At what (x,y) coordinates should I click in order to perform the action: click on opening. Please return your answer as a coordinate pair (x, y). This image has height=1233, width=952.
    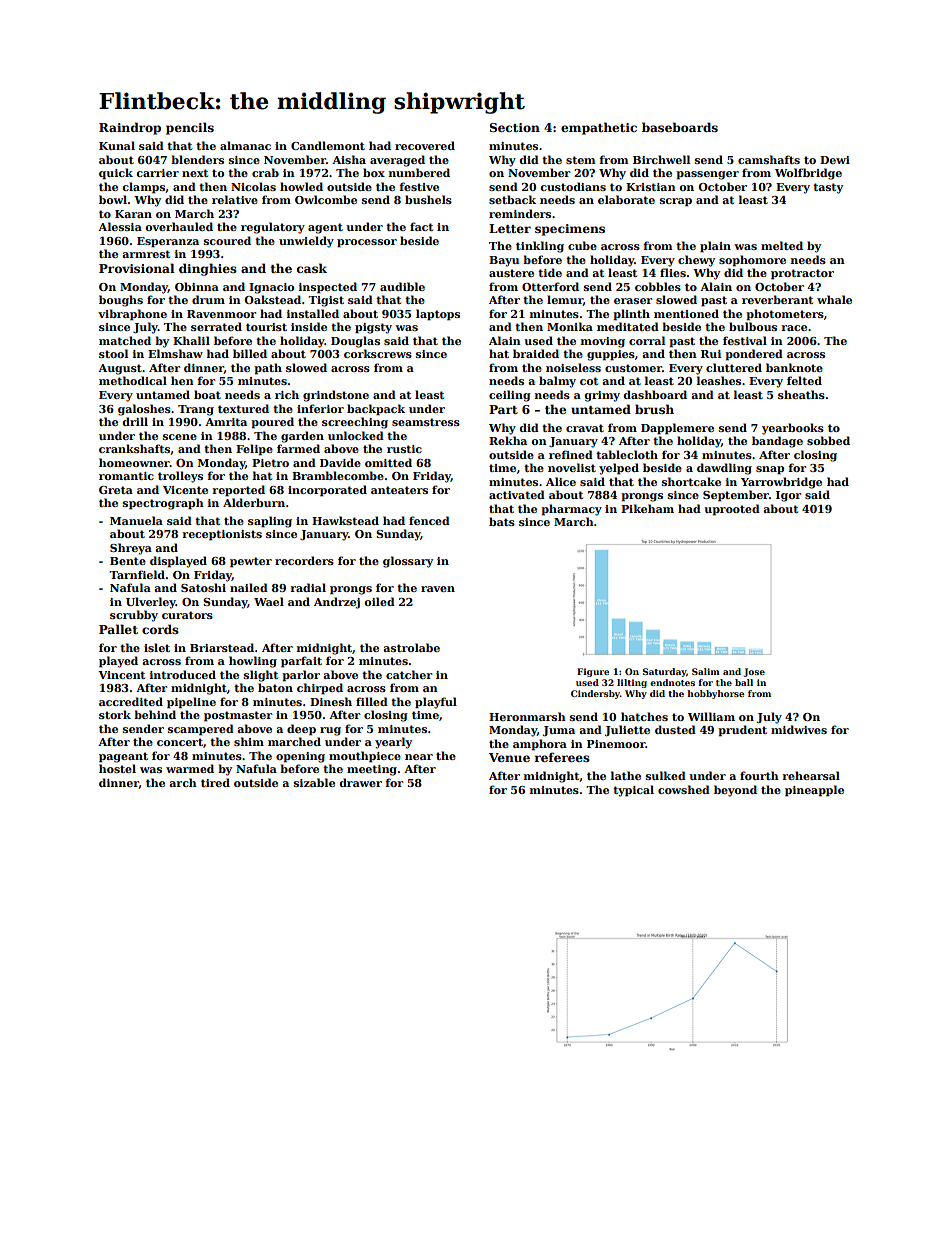
    Looking at the image, I should click on (300, 757).
